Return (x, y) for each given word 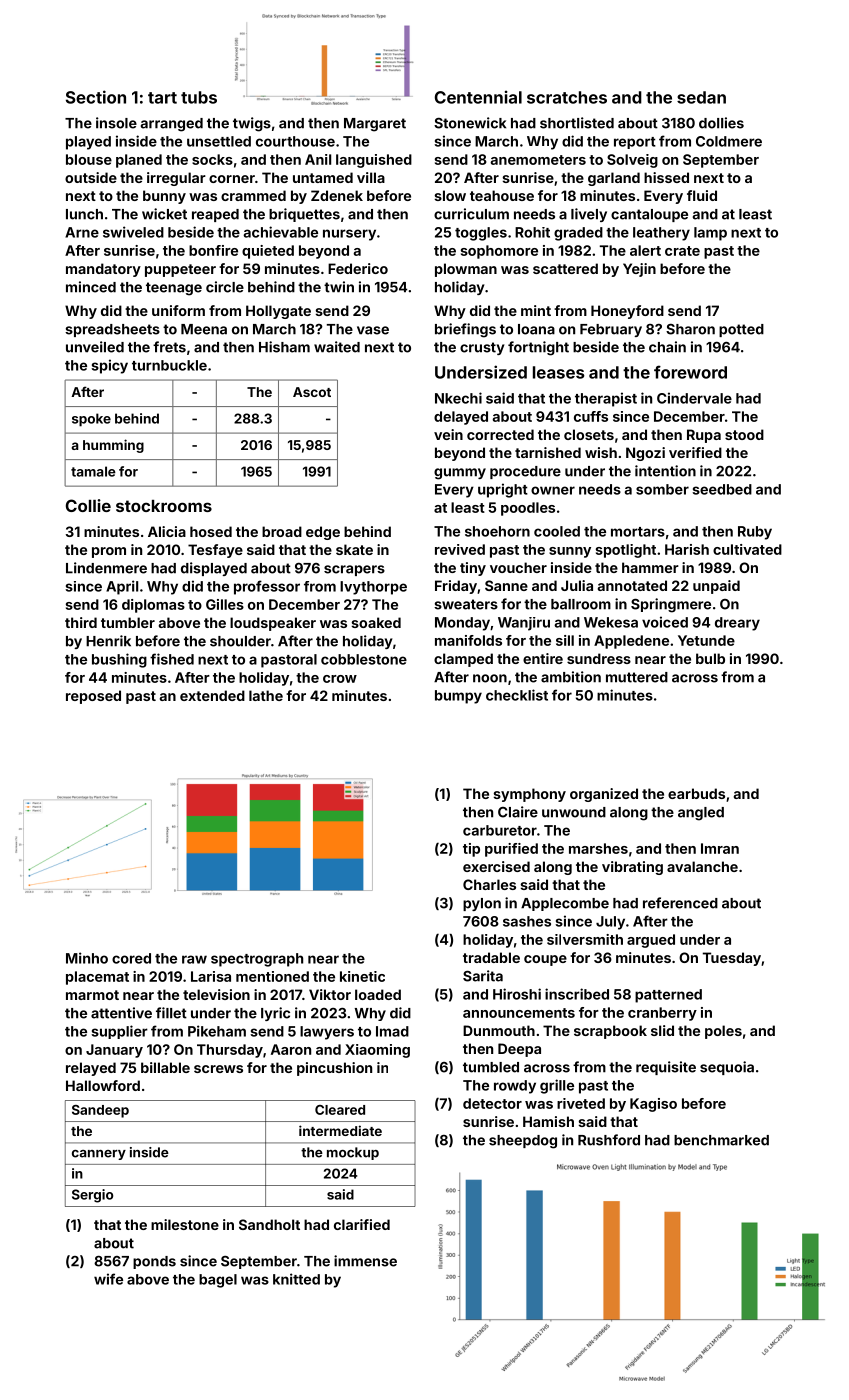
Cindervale (694, 398)
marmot (92, 995)
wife (108, 1279)
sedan (701, 97)
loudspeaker (273, 624)
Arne (82, 232)
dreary (737, 624)
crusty (482, 348)
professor (267, 587)
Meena (204, 329)
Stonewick (470, 123)
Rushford (609, 1140)
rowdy (515, 1087)
